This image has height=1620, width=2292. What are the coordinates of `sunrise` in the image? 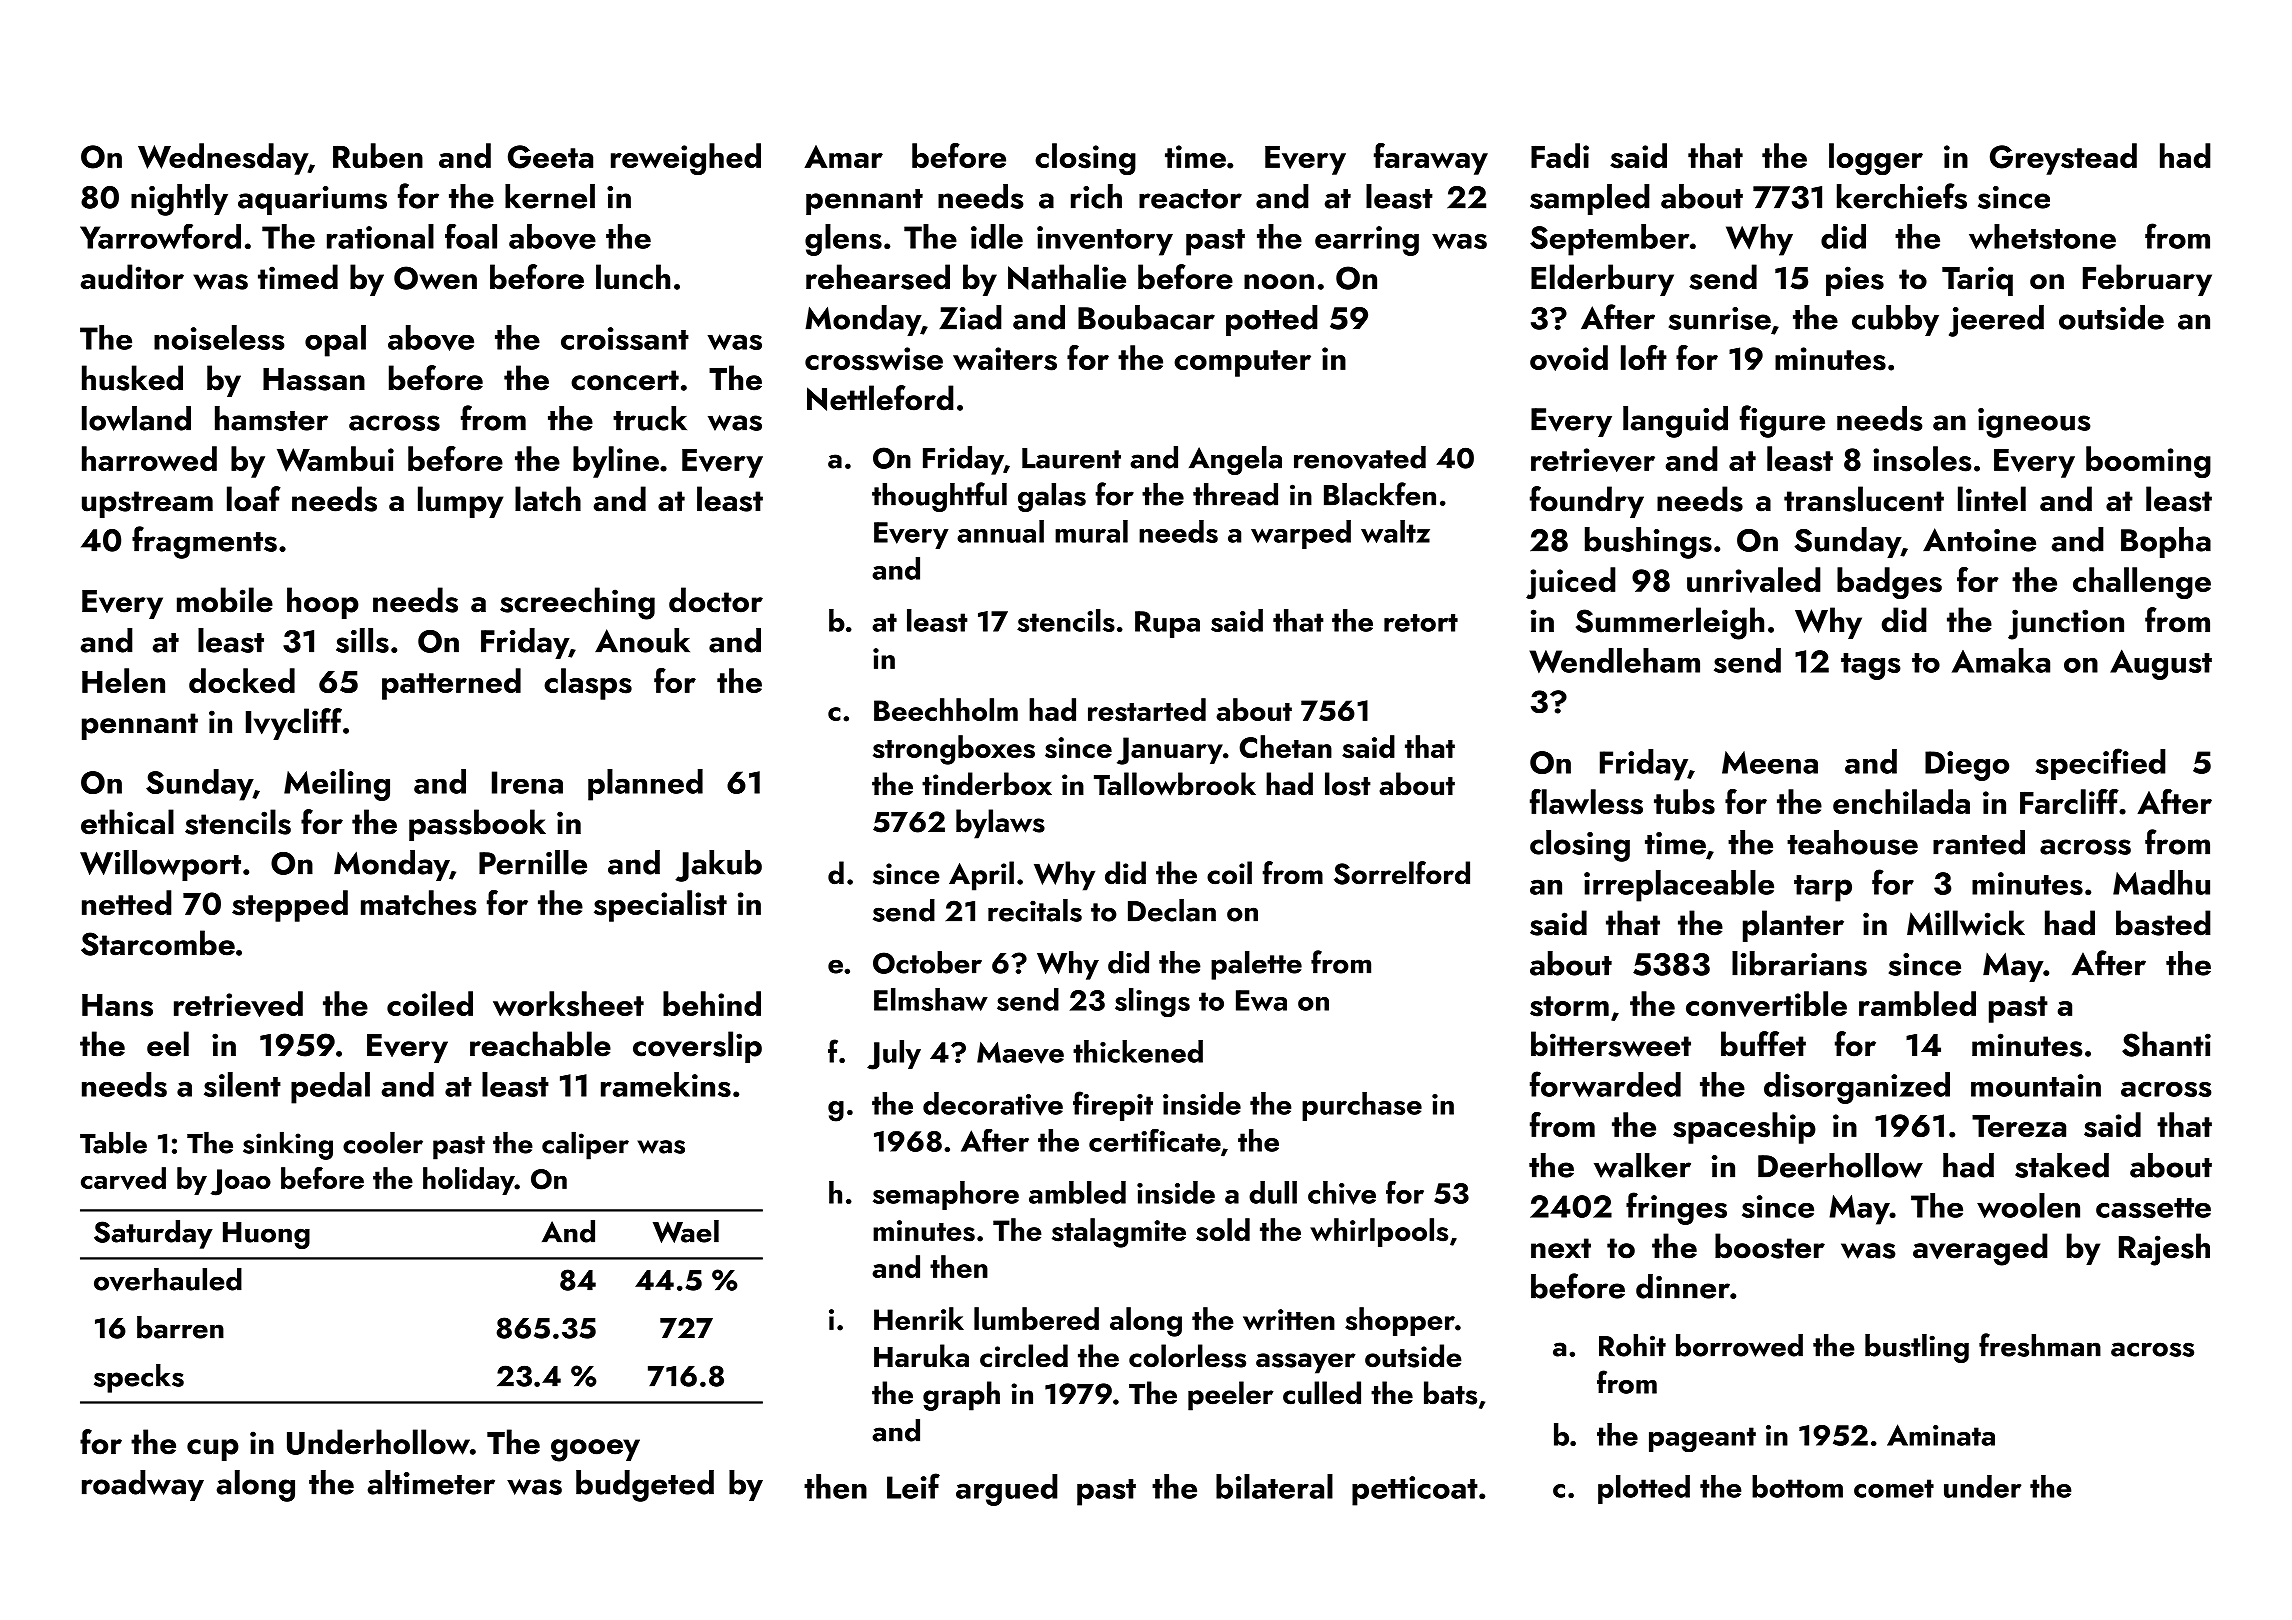 It's located at (1720, 318).
